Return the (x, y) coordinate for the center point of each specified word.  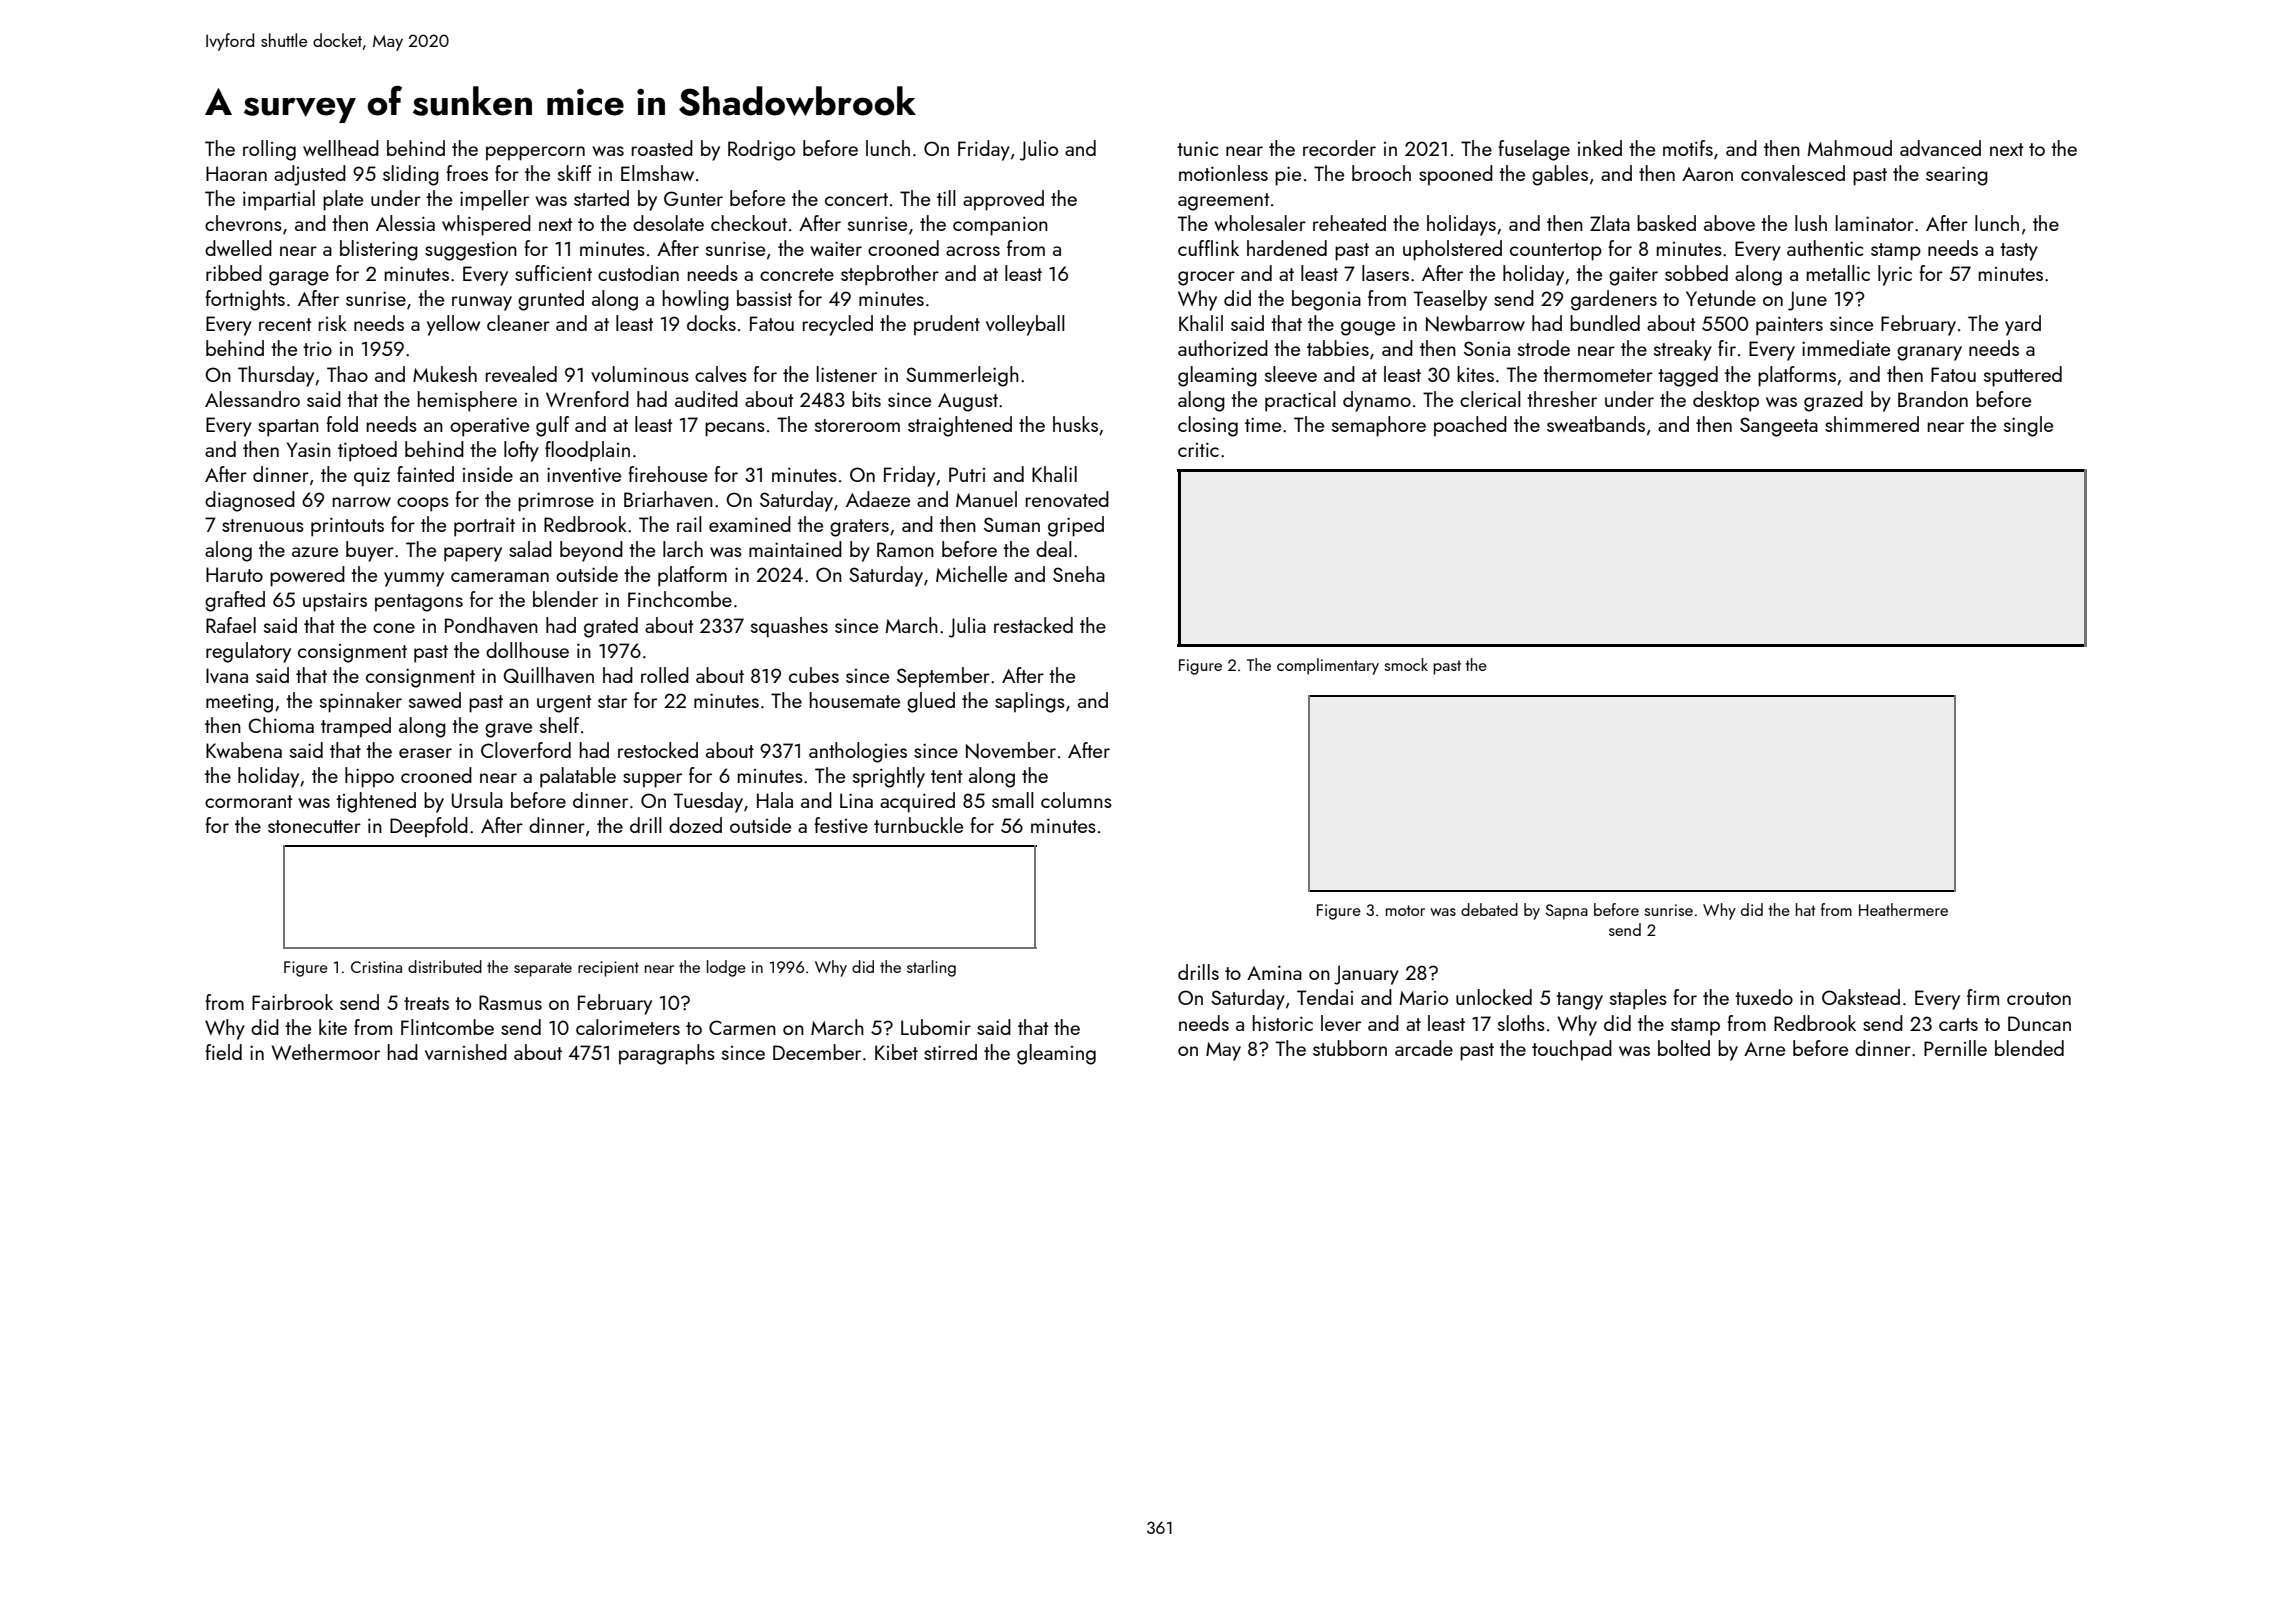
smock (1406, 664)
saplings (1030, 702)
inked (1600, 148)
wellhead (341, 148)
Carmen (742, 1027)
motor (1405, 910)
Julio (1039, 150)
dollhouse (527, 650)
